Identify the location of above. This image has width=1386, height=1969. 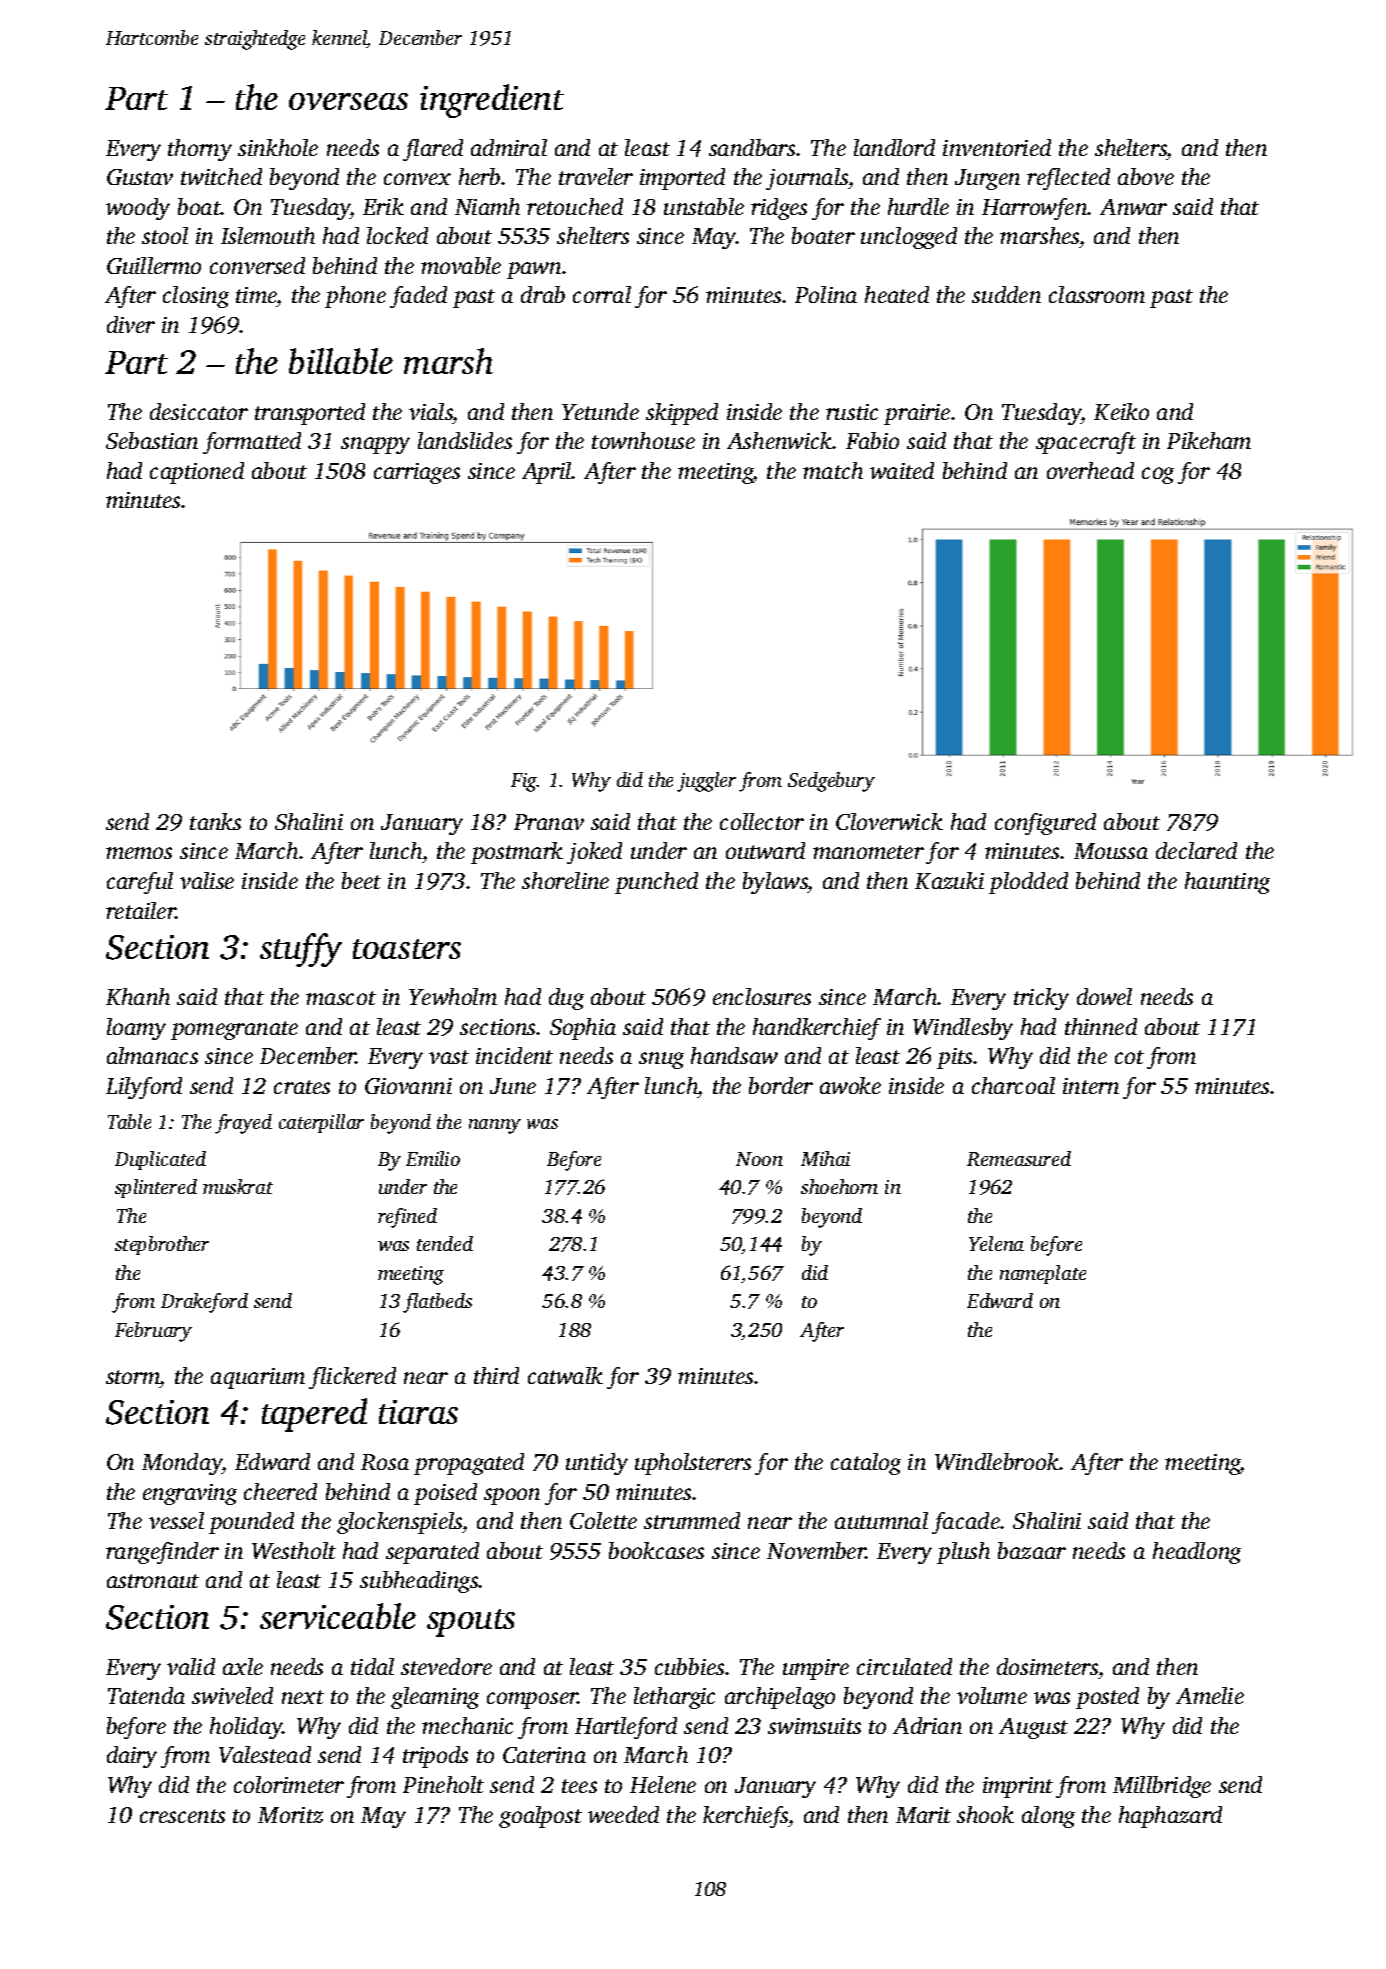
(1146, 176).
